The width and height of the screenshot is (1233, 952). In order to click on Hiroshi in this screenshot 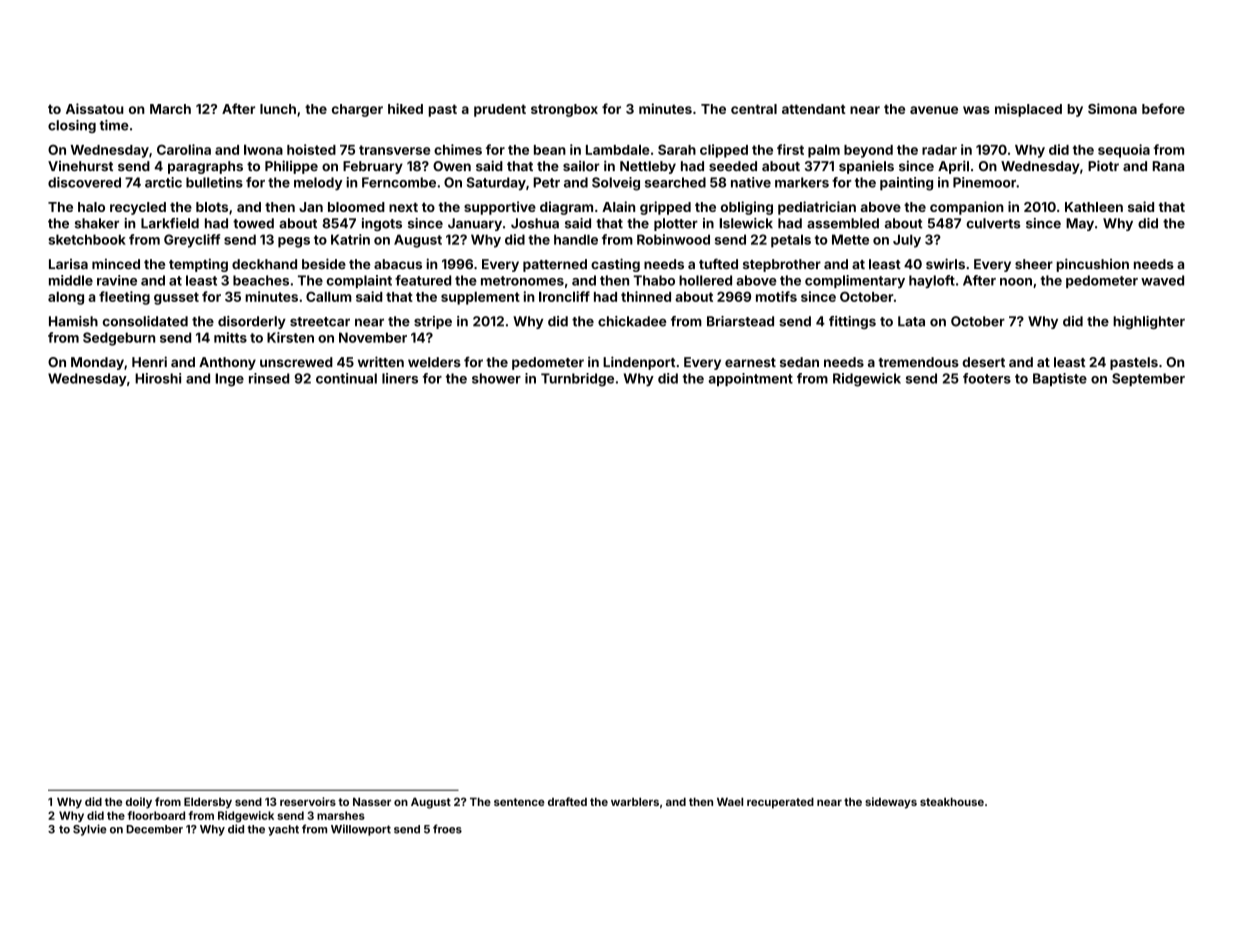, I will do `click(158, 378)`.
